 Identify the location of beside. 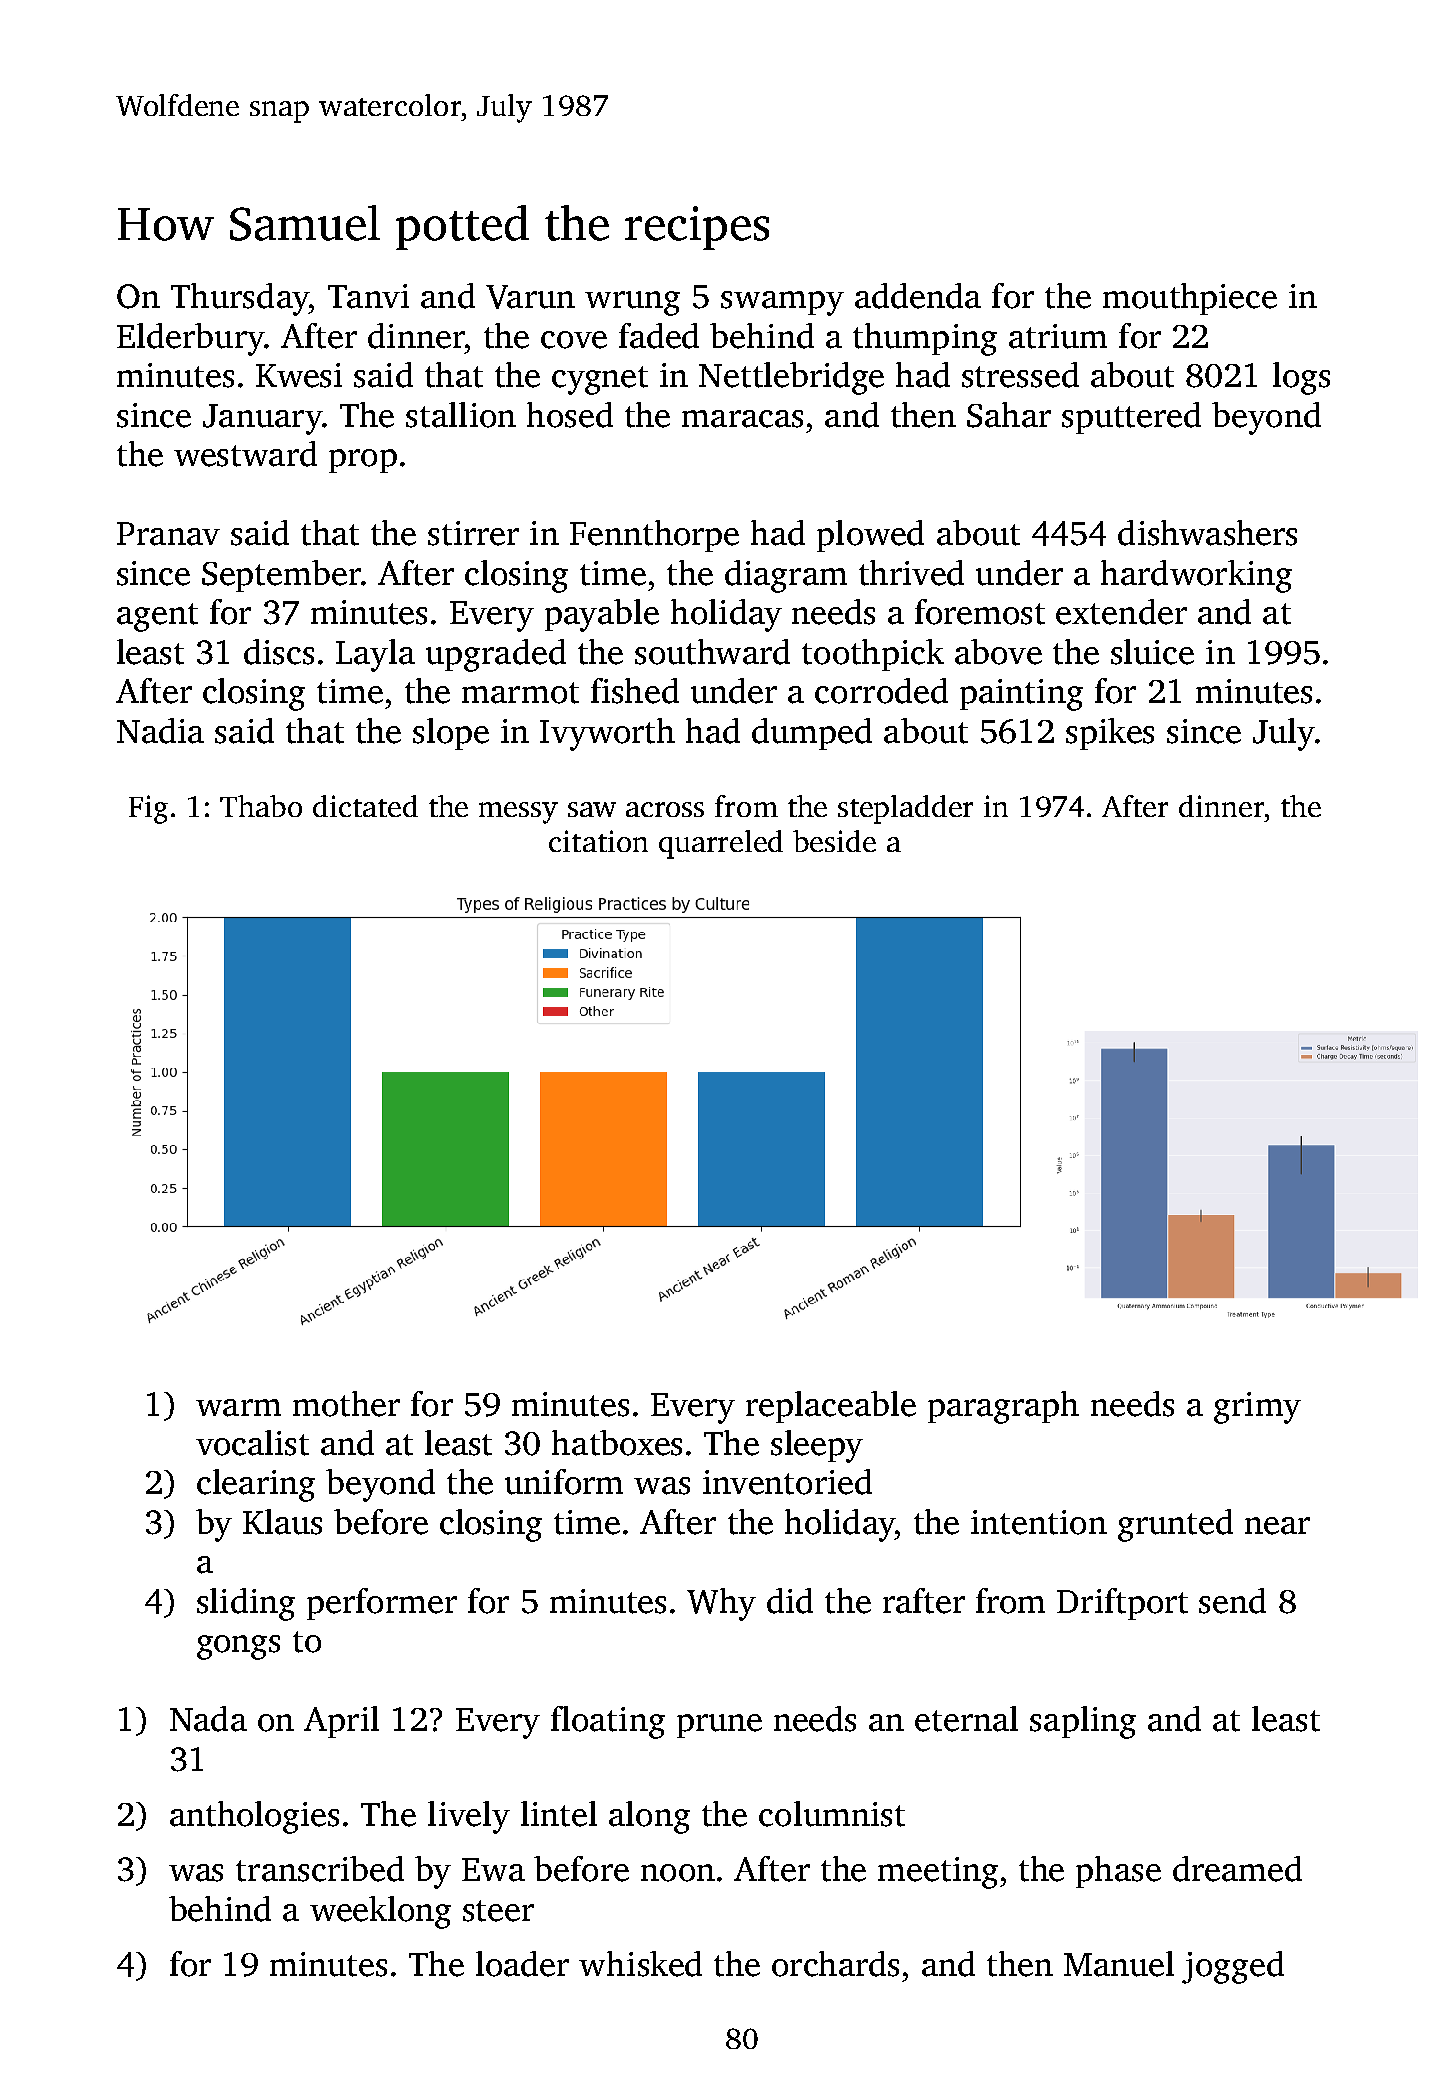
(834, 841).
